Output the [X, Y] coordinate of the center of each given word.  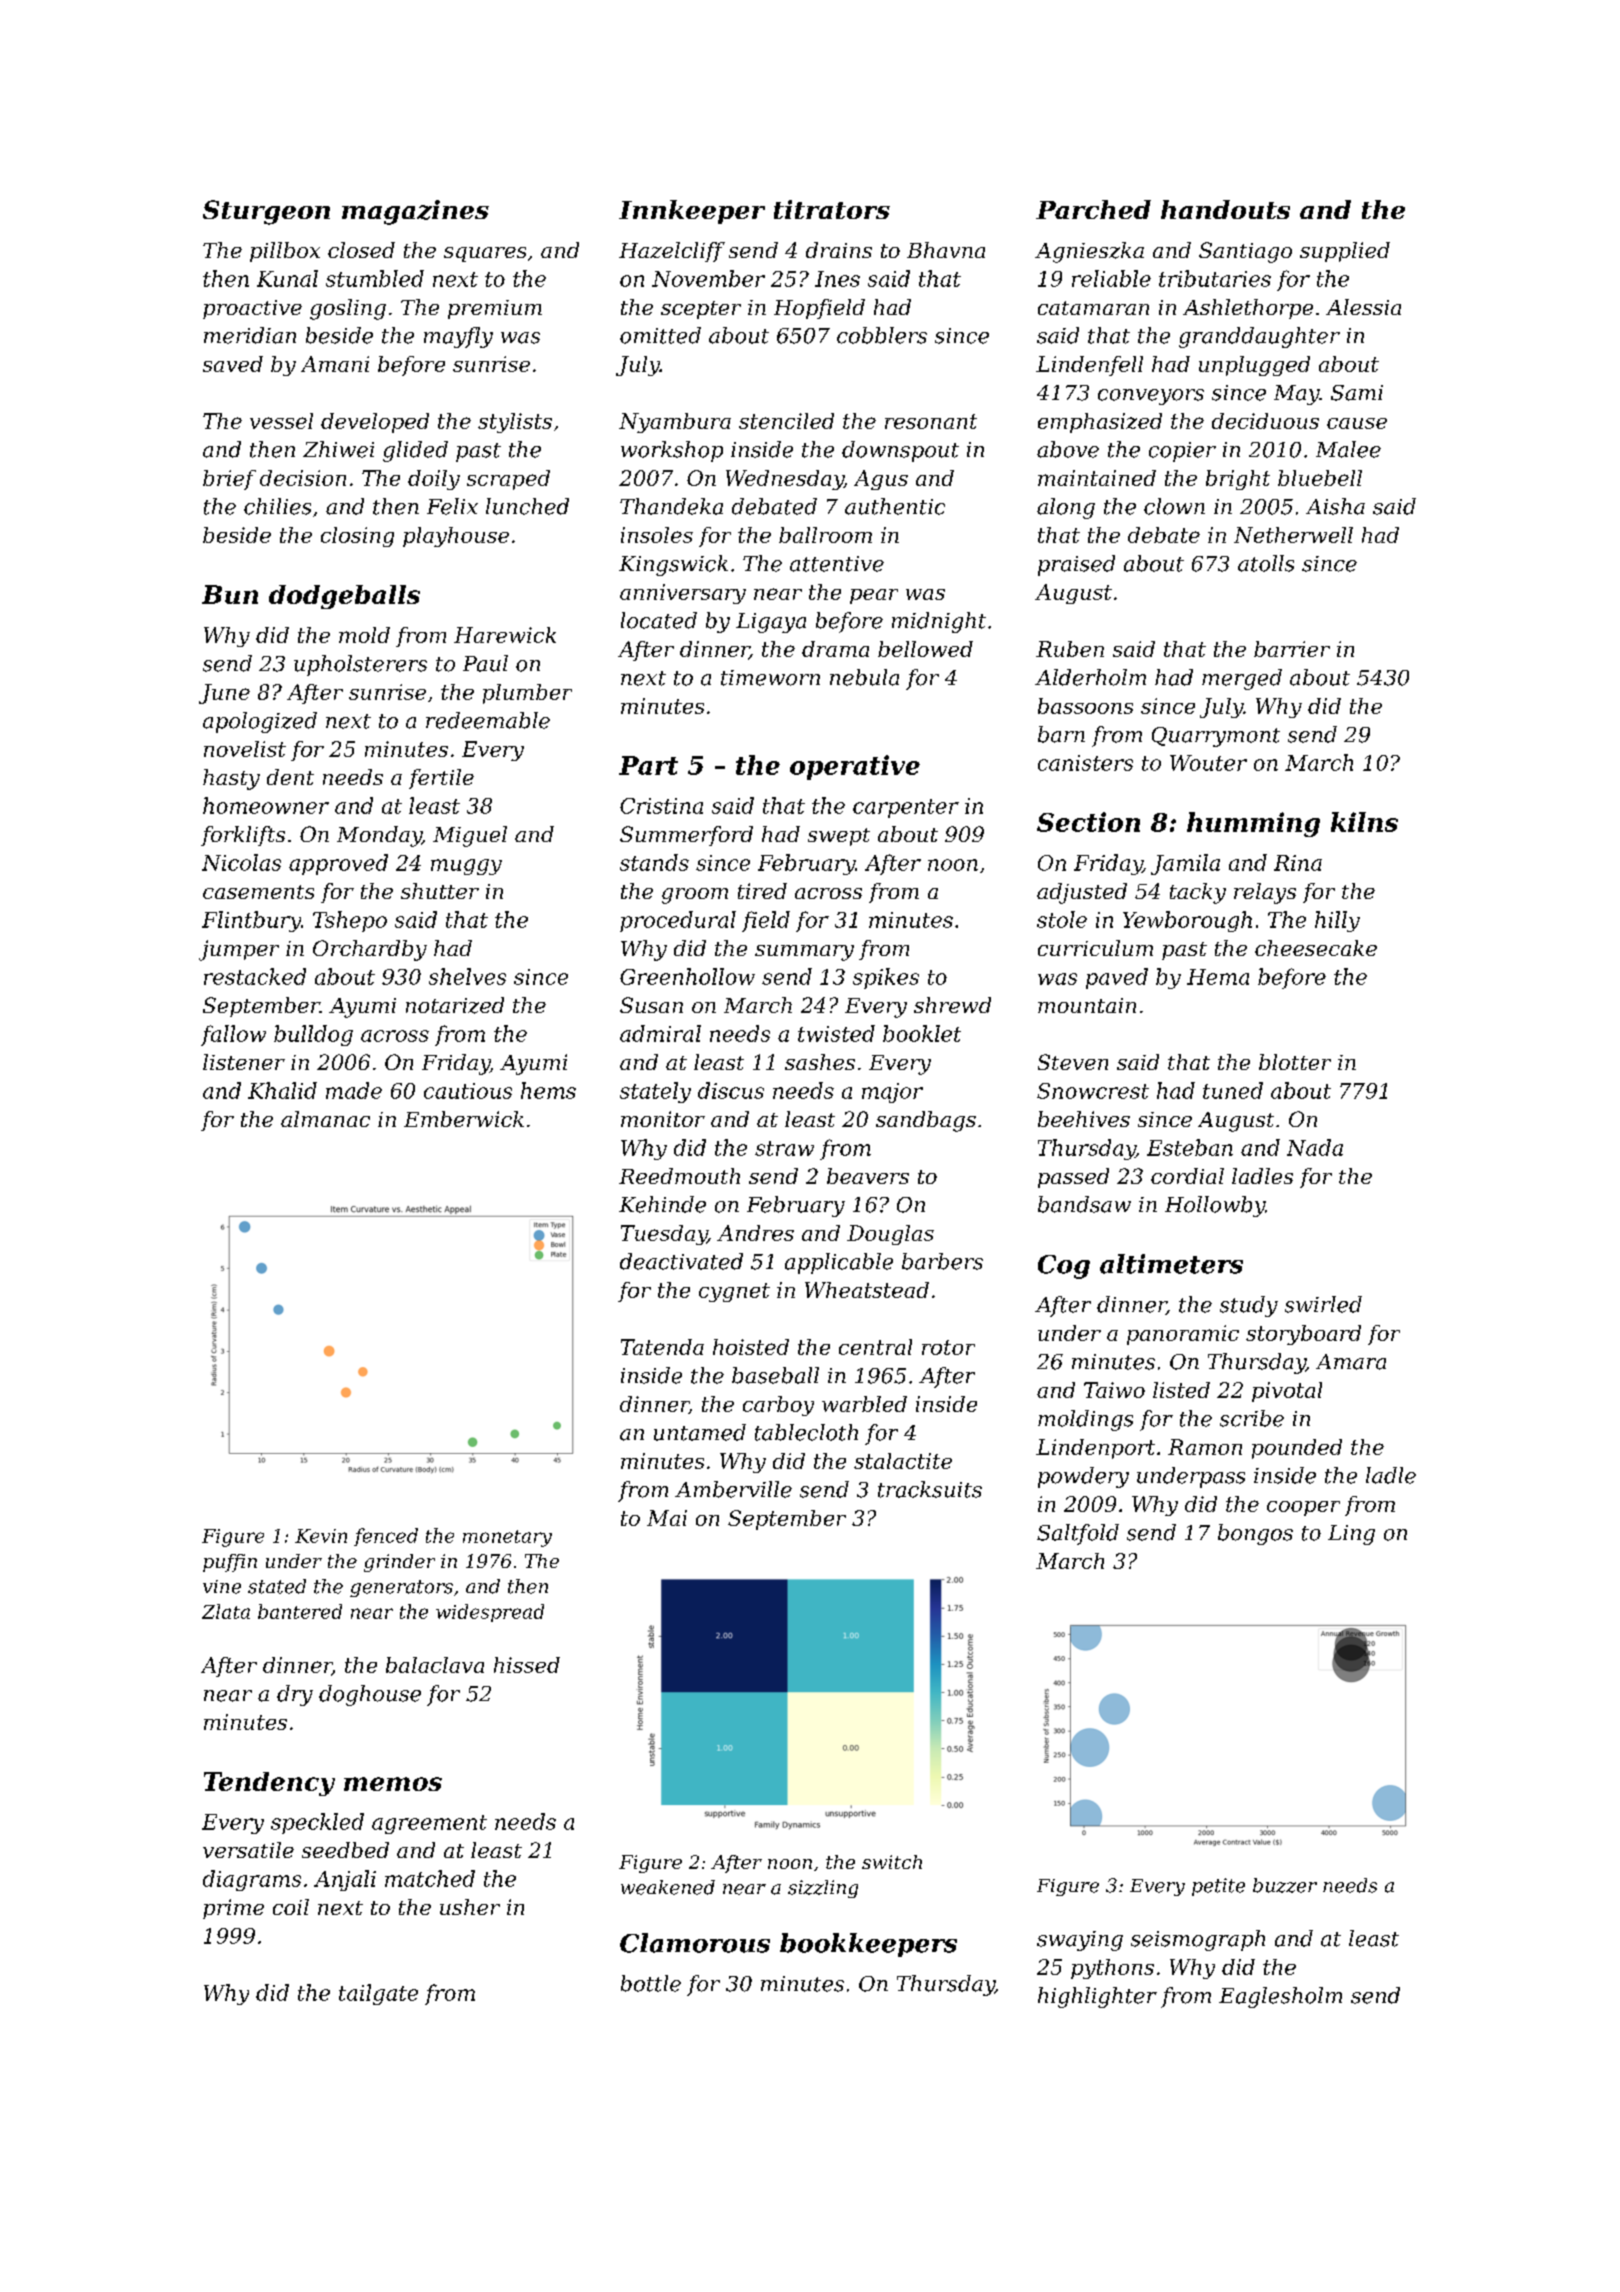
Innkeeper [692, 212]
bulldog [313, 1035]
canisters [1085, 763]
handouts [1225, 209]
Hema [1218, 977]
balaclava [435, 1665]
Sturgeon [266, 212]
